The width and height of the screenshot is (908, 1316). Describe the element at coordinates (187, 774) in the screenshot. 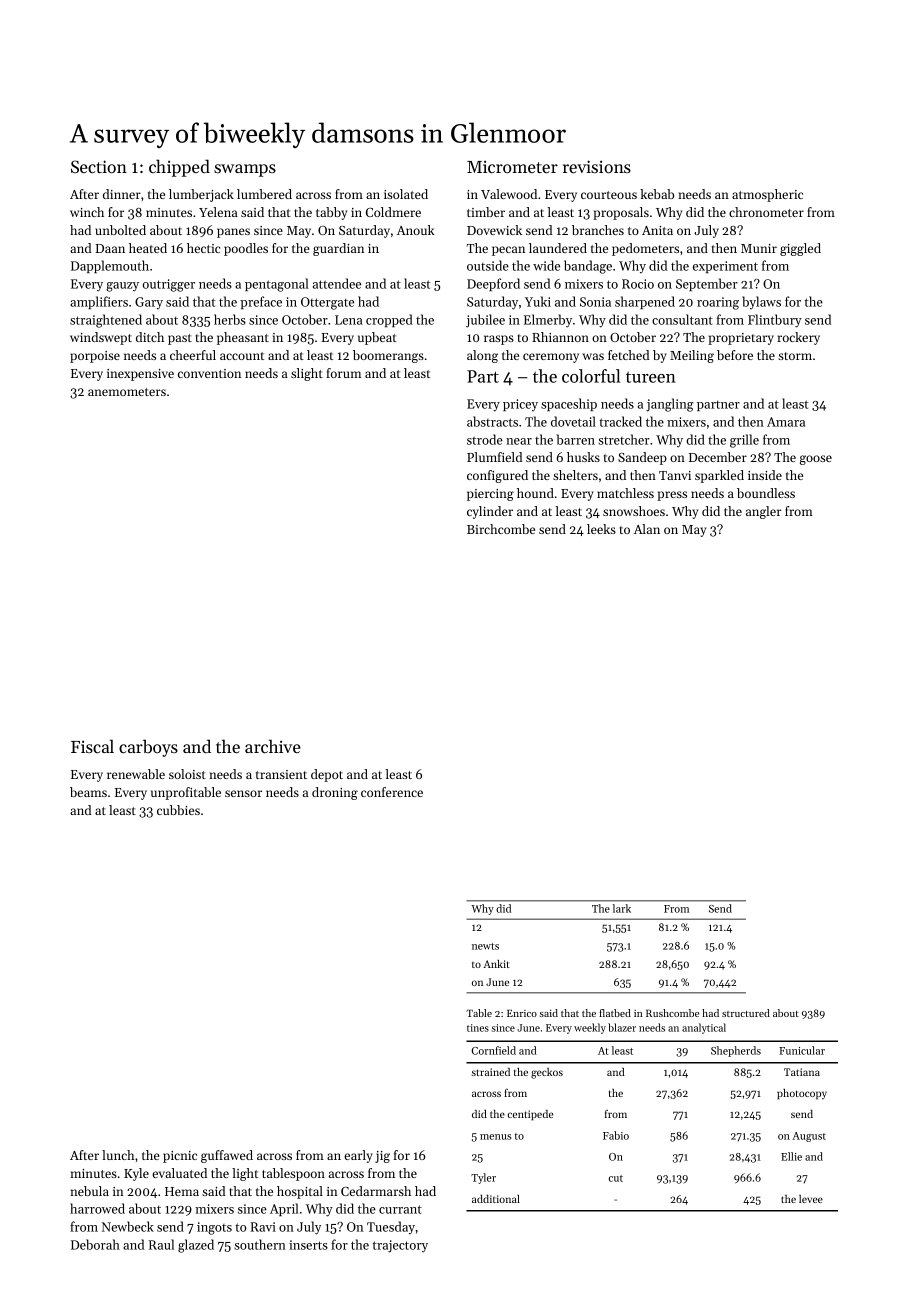

I see `soloist` at that location.
